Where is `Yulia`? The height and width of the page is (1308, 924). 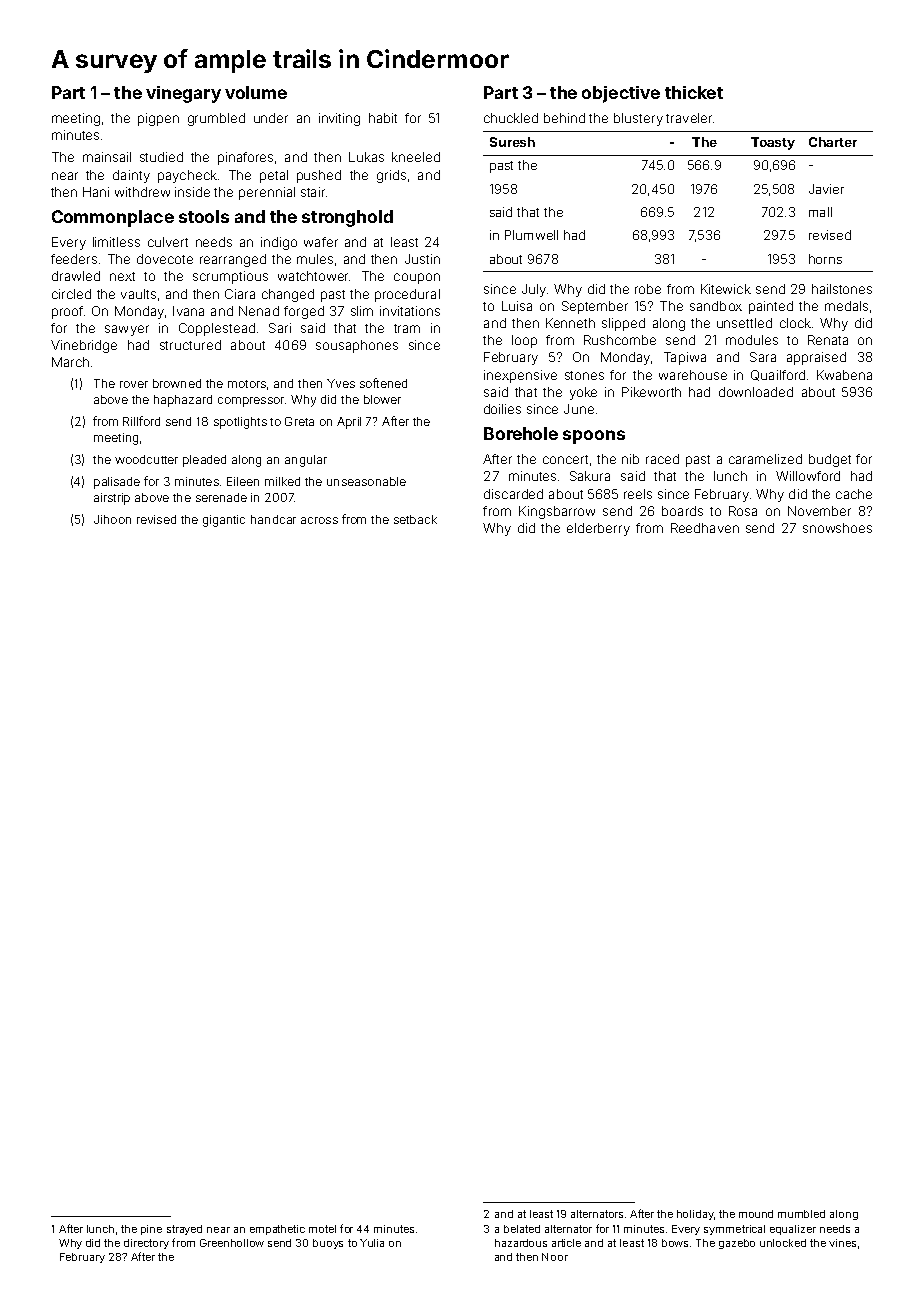 Yulia is located at coordinates (372, 1243).
